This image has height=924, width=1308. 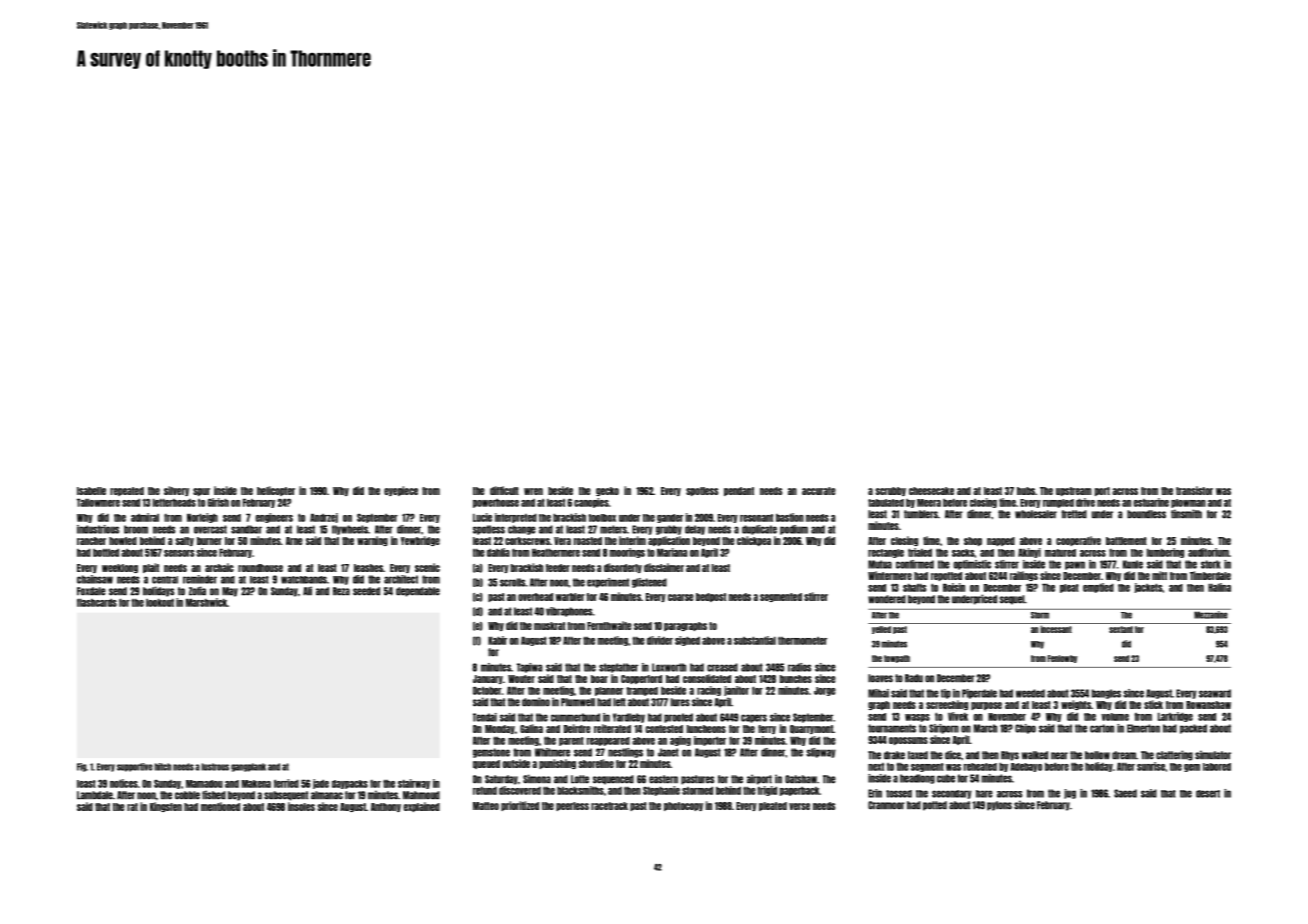 What do you see at coordinates (163, 767) in the image?
I see `hitch` at bounding box center [163, 767].
